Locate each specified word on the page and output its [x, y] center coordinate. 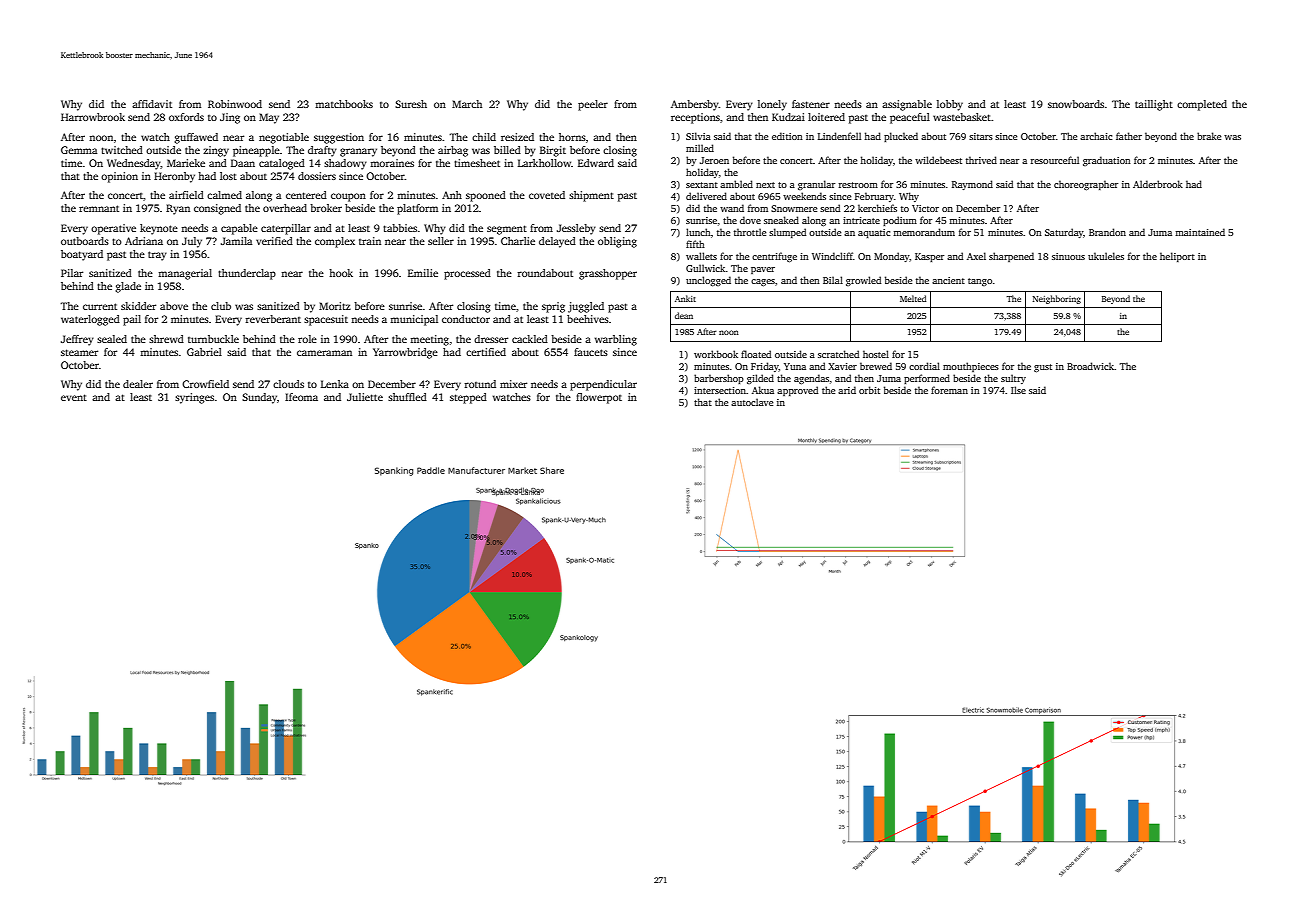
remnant [99, 208]
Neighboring [1057, 299]
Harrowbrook [93, 117]
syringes [194, 398]
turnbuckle [213, 339]
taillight [1154, 105]
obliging [617, 242]
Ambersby [695, 105]
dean [684, 315]
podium [900, 221]
